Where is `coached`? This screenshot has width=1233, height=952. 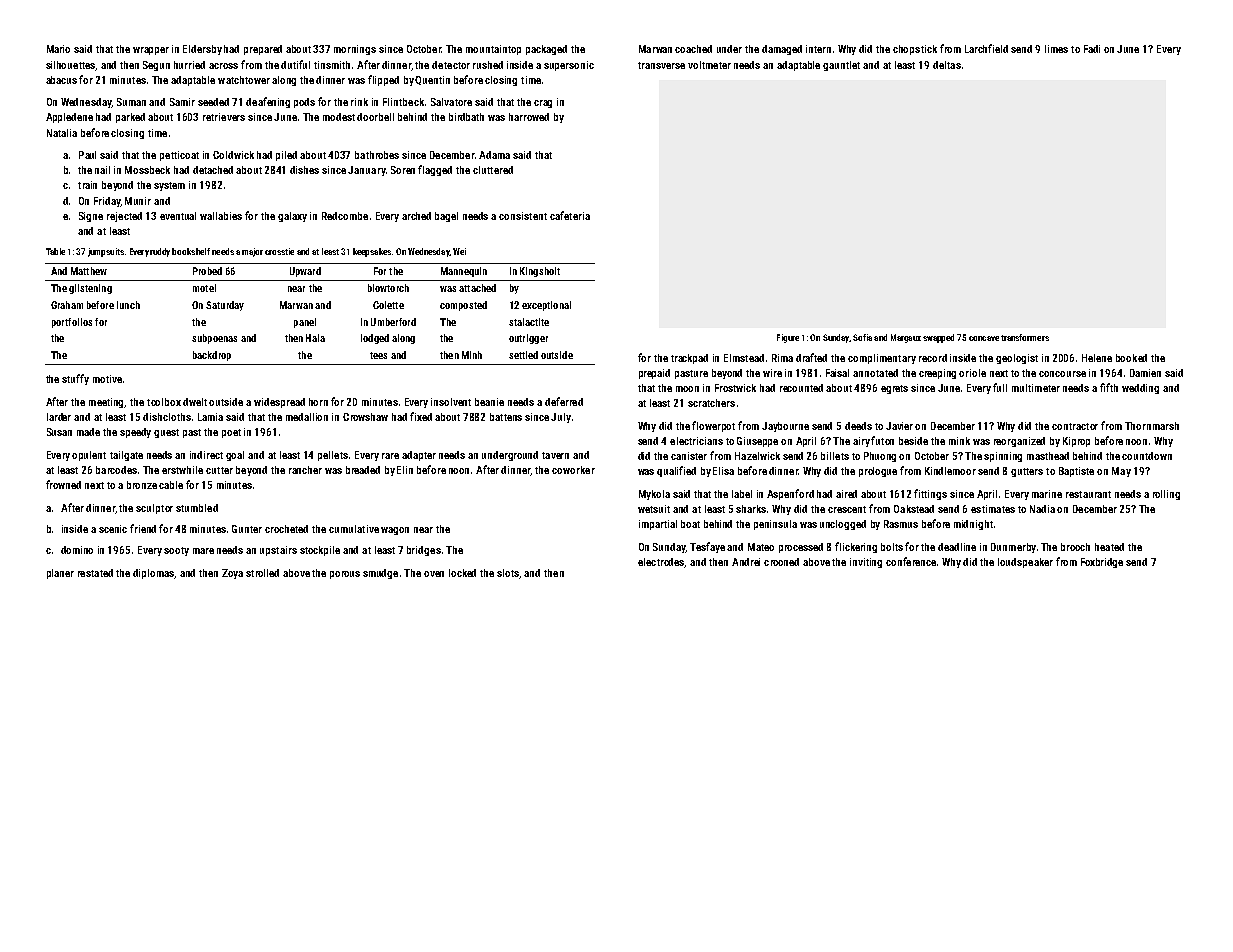
coached is located at coordinates (693, 49).
